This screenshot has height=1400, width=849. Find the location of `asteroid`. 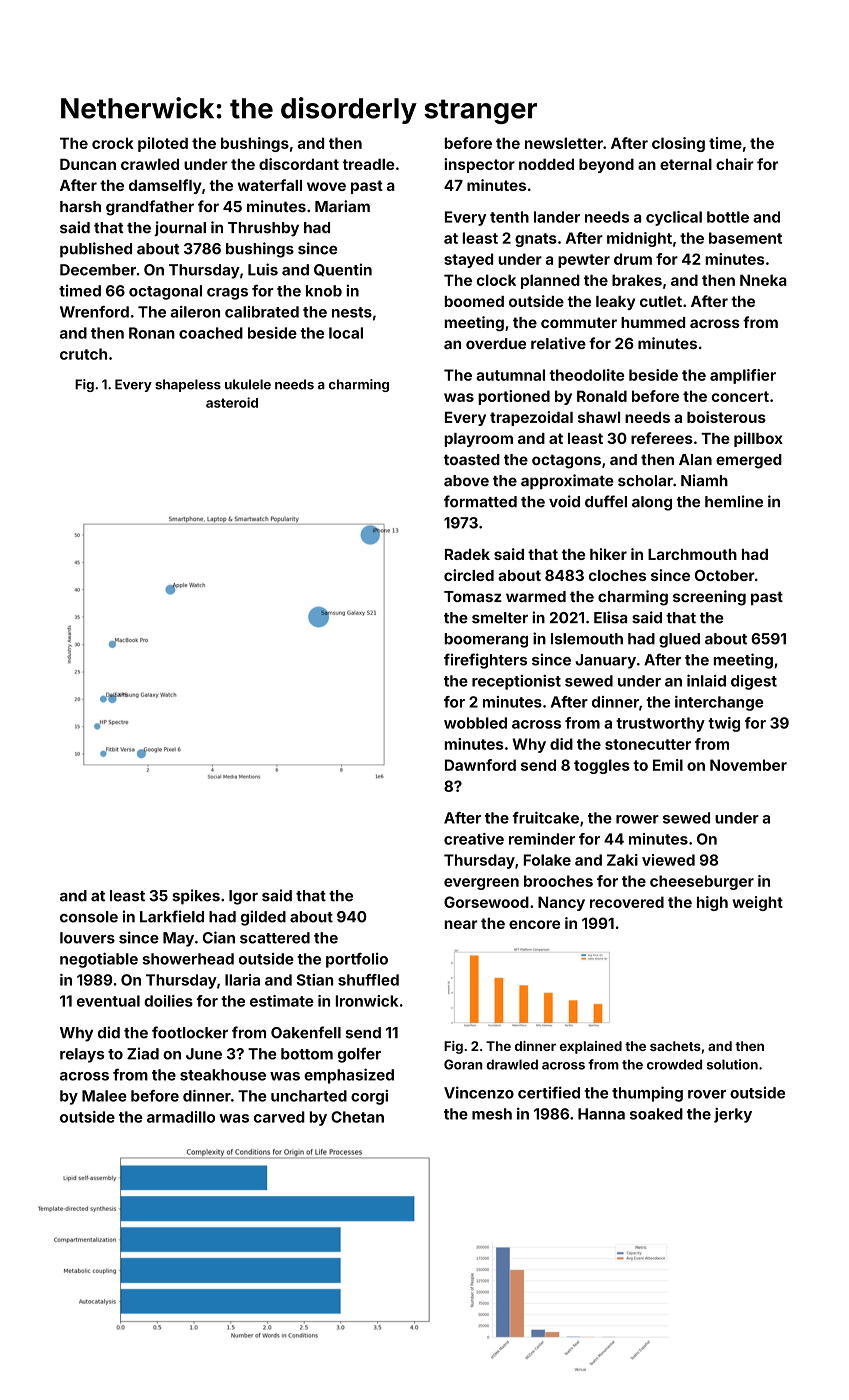

asteroid is located at coordinates (232, 402).
